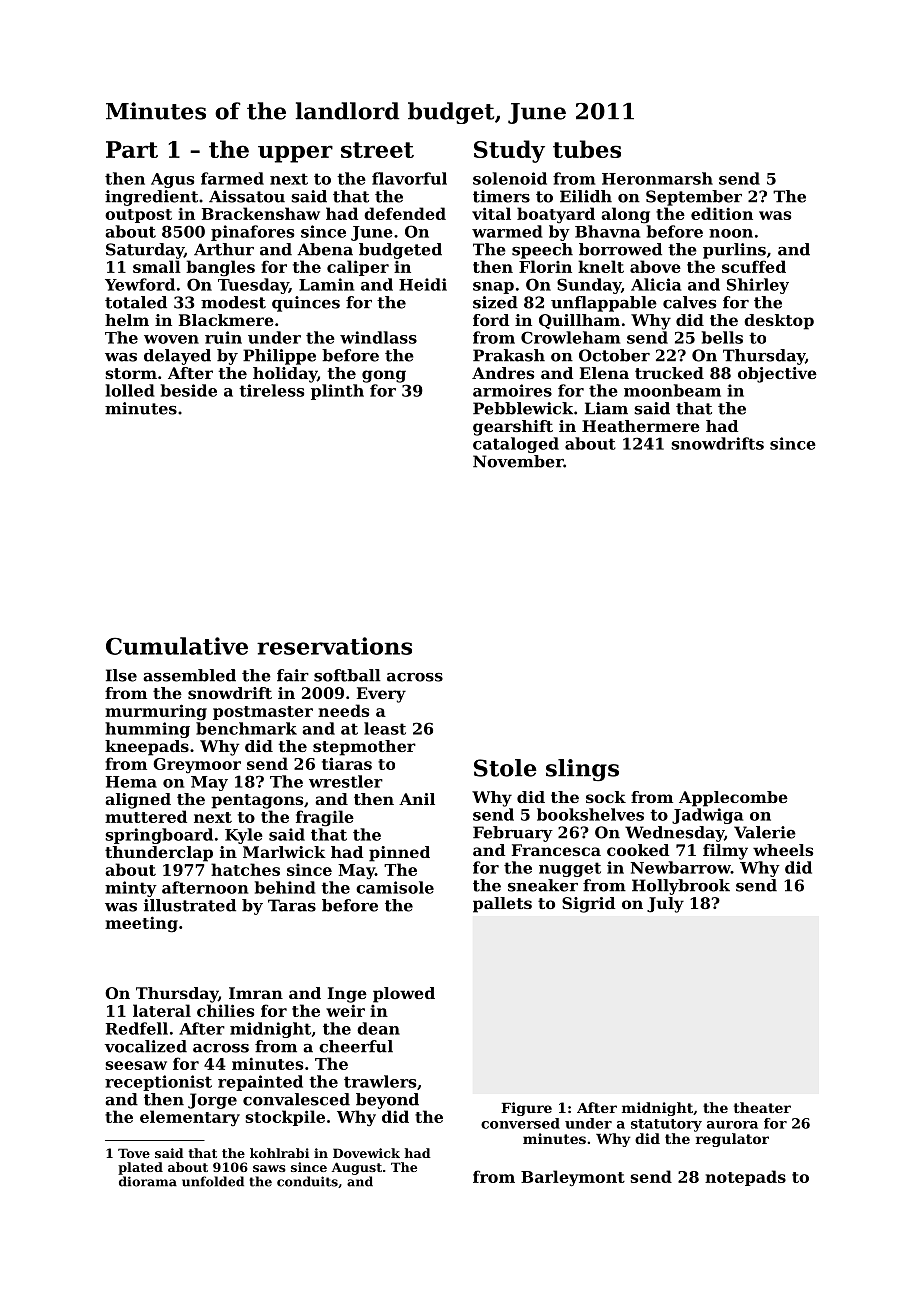 The height and width of the image is (1308, 924). What do you see at coordinates (694, 198) in the image?
I see `September` at bounding box center [694, 198].
